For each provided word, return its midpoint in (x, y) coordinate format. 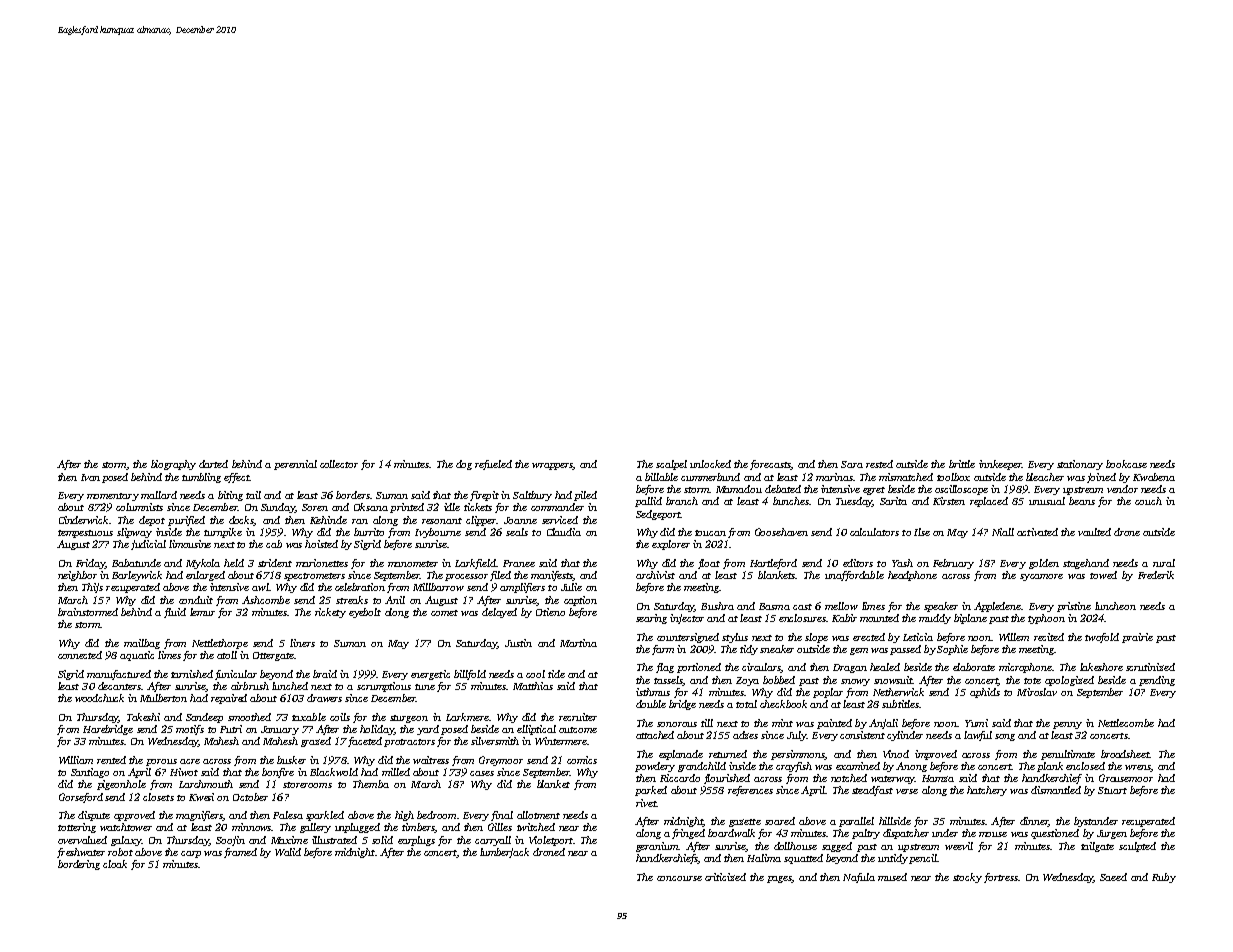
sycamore (1041, 577)
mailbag (142, 644)
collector (339, 464)
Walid (288, 852)
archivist (655, 575)
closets (158, 797)
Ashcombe (266, 600)
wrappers (552, 466)
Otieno (550, 612)
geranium (657, 847)
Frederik (1156, 575)
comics (582, 760)
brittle (962, 464)
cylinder (905, 736)
